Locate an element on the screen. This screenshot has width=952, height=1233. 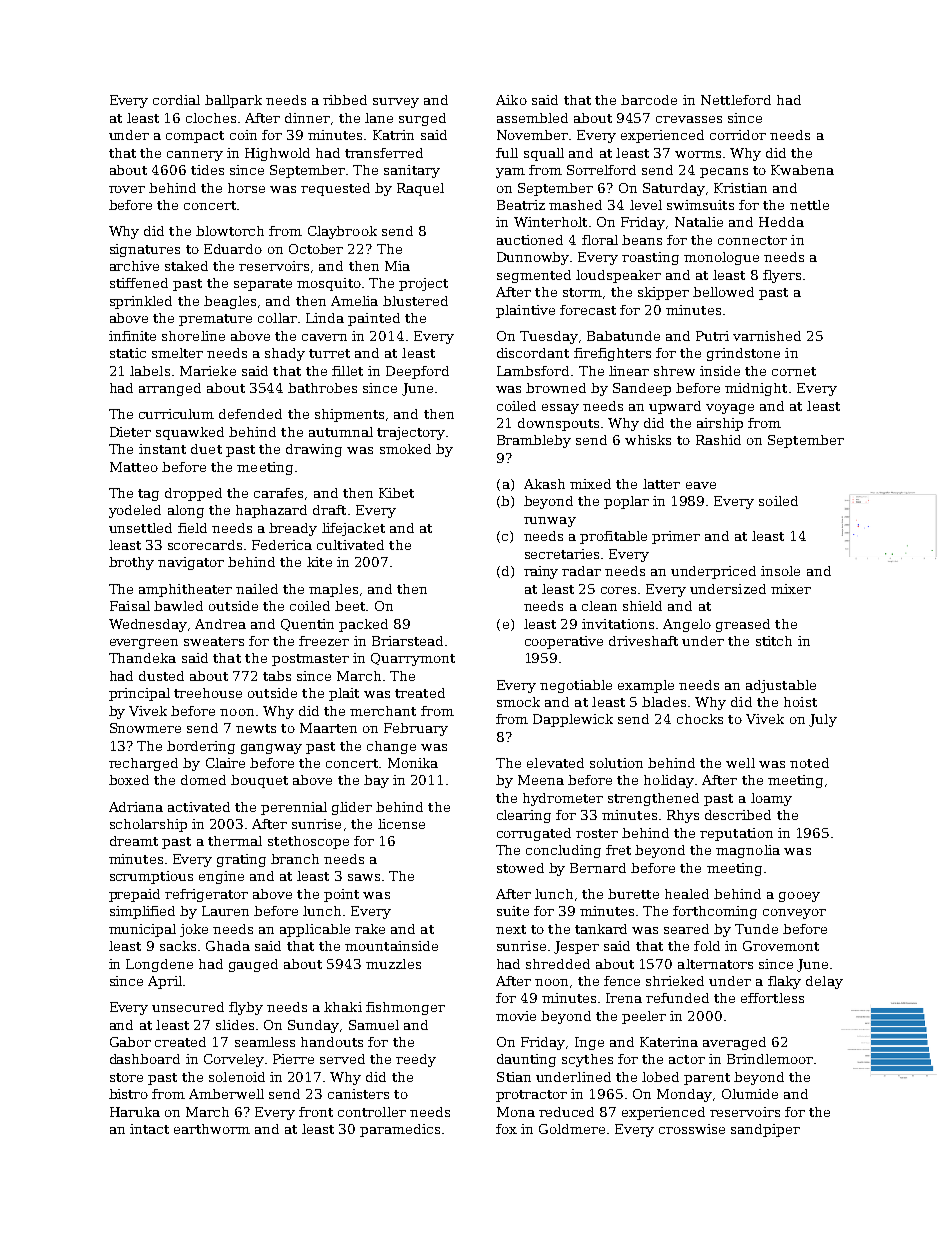
plaintive is located at coordinates (525, 311).
